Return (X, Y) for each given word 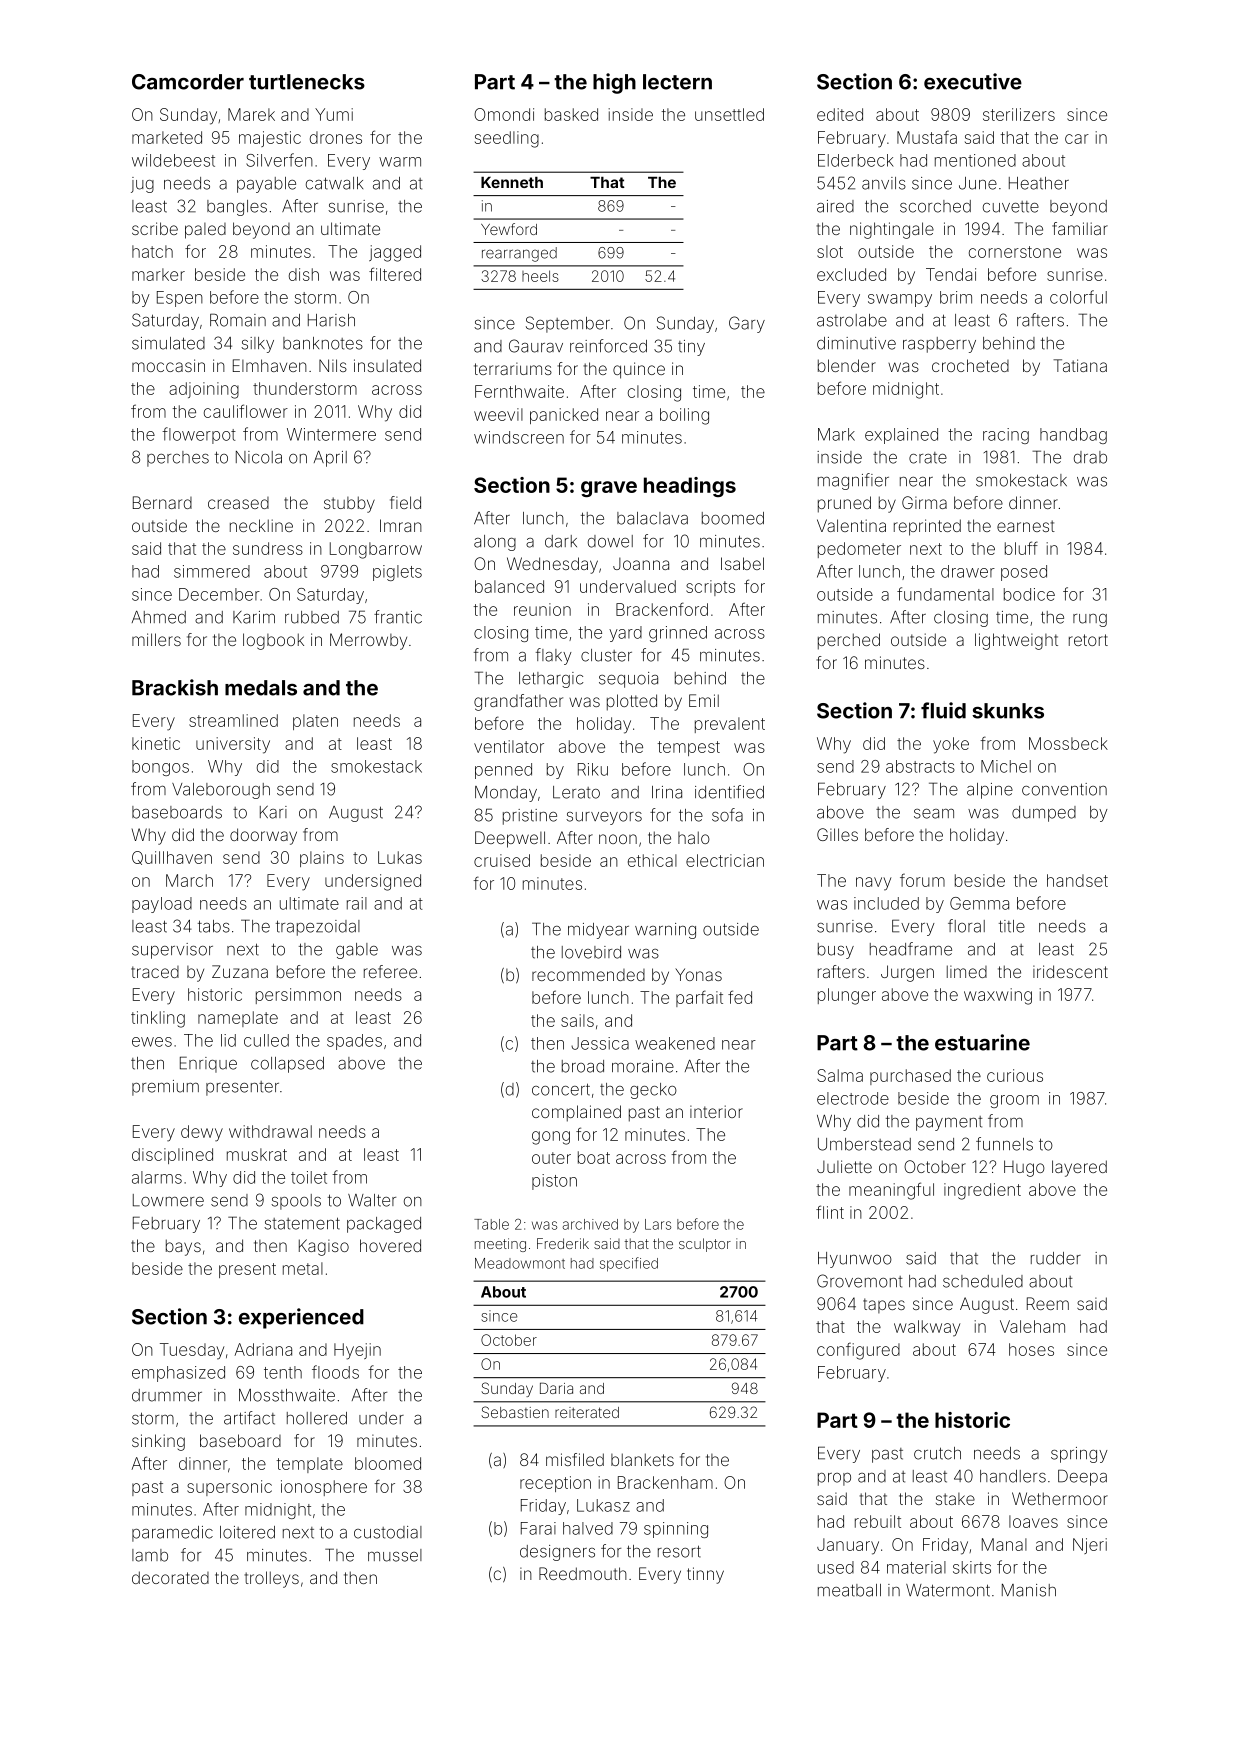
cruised (502, 860)
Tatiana (1080, 365)
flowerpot (199, 435)
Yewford (509, 229)
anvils (884, 183)
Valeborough (221, 791)
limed (967, 971)
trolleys (272, 1579)
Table (491, 1224)
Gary (747, 324)
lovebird (591, 952)
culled (266, 1040)
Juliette (844, 1166)
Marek (251, 114)
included (886, 903)
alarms (157, 1177)
